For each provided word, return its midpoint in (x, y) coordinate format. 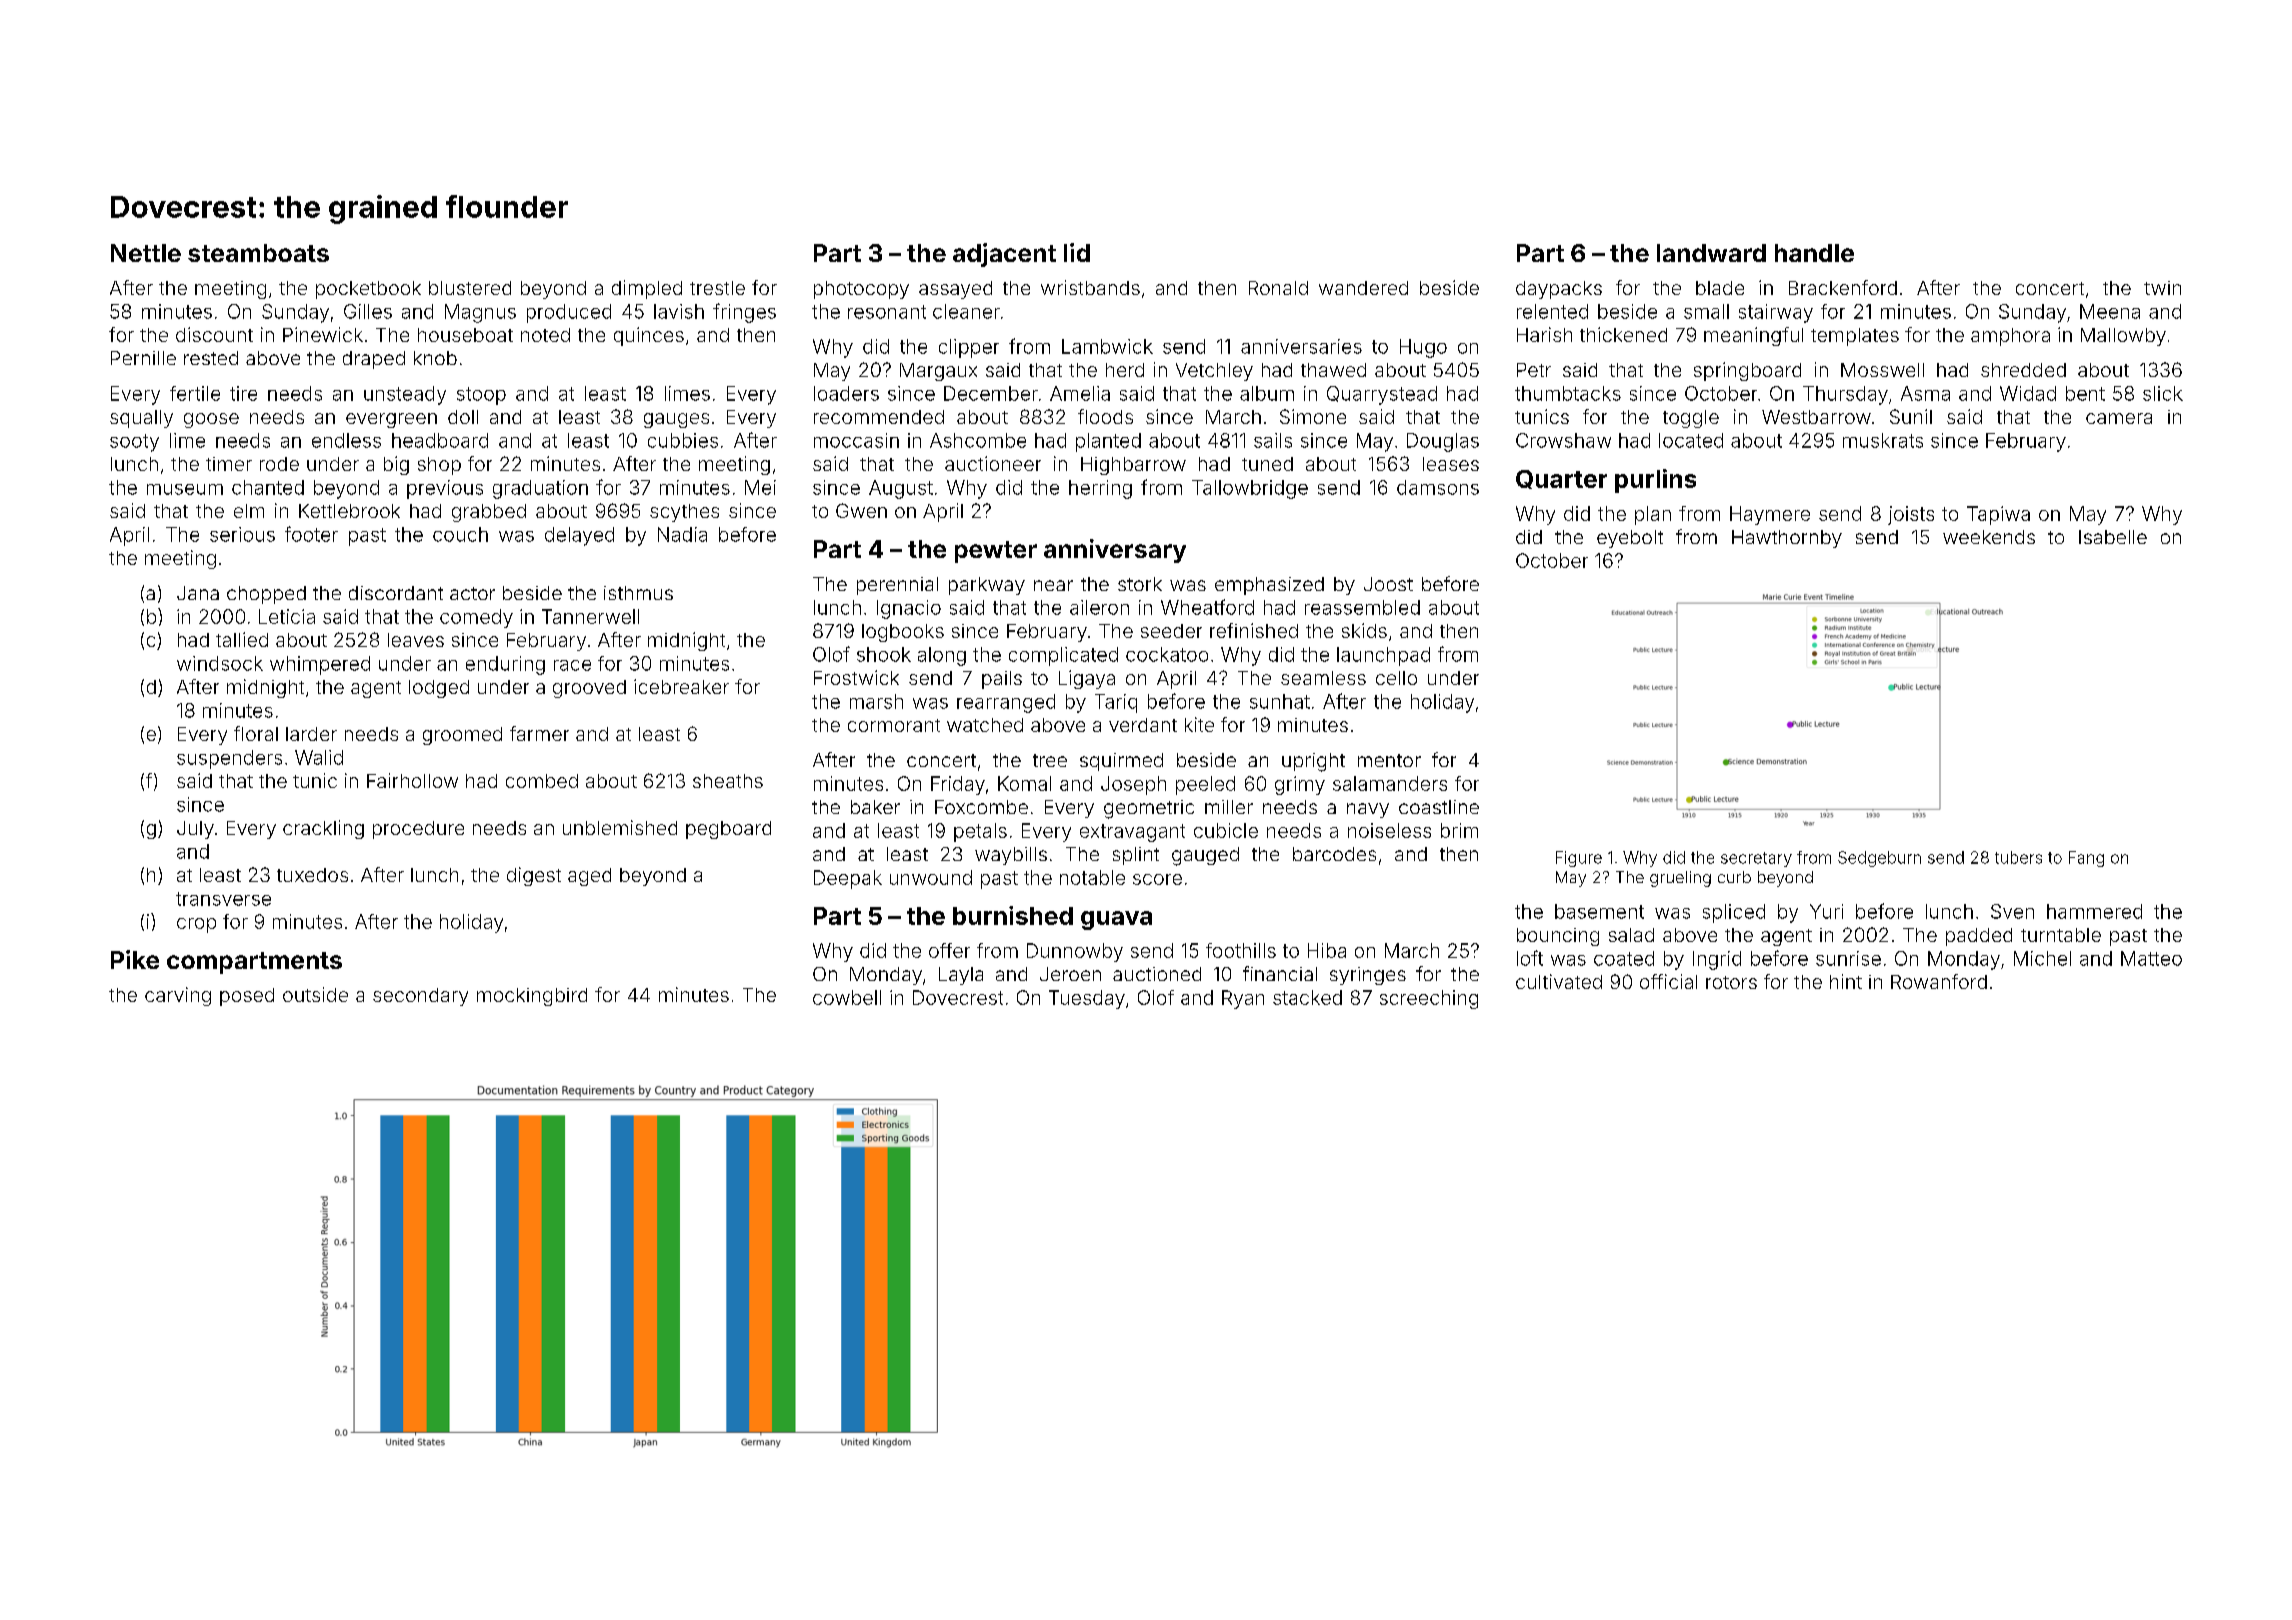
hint (1846, 981)
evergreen (391, 420)
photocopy (861, 290)
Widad (2028, 393)
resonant (887, 312)
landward (1711, 253)
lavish (679, 311)
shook (884, 654)
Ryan (1243, 999)
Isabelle (2113, 537)
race (572, 665)
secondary (420, 997)
